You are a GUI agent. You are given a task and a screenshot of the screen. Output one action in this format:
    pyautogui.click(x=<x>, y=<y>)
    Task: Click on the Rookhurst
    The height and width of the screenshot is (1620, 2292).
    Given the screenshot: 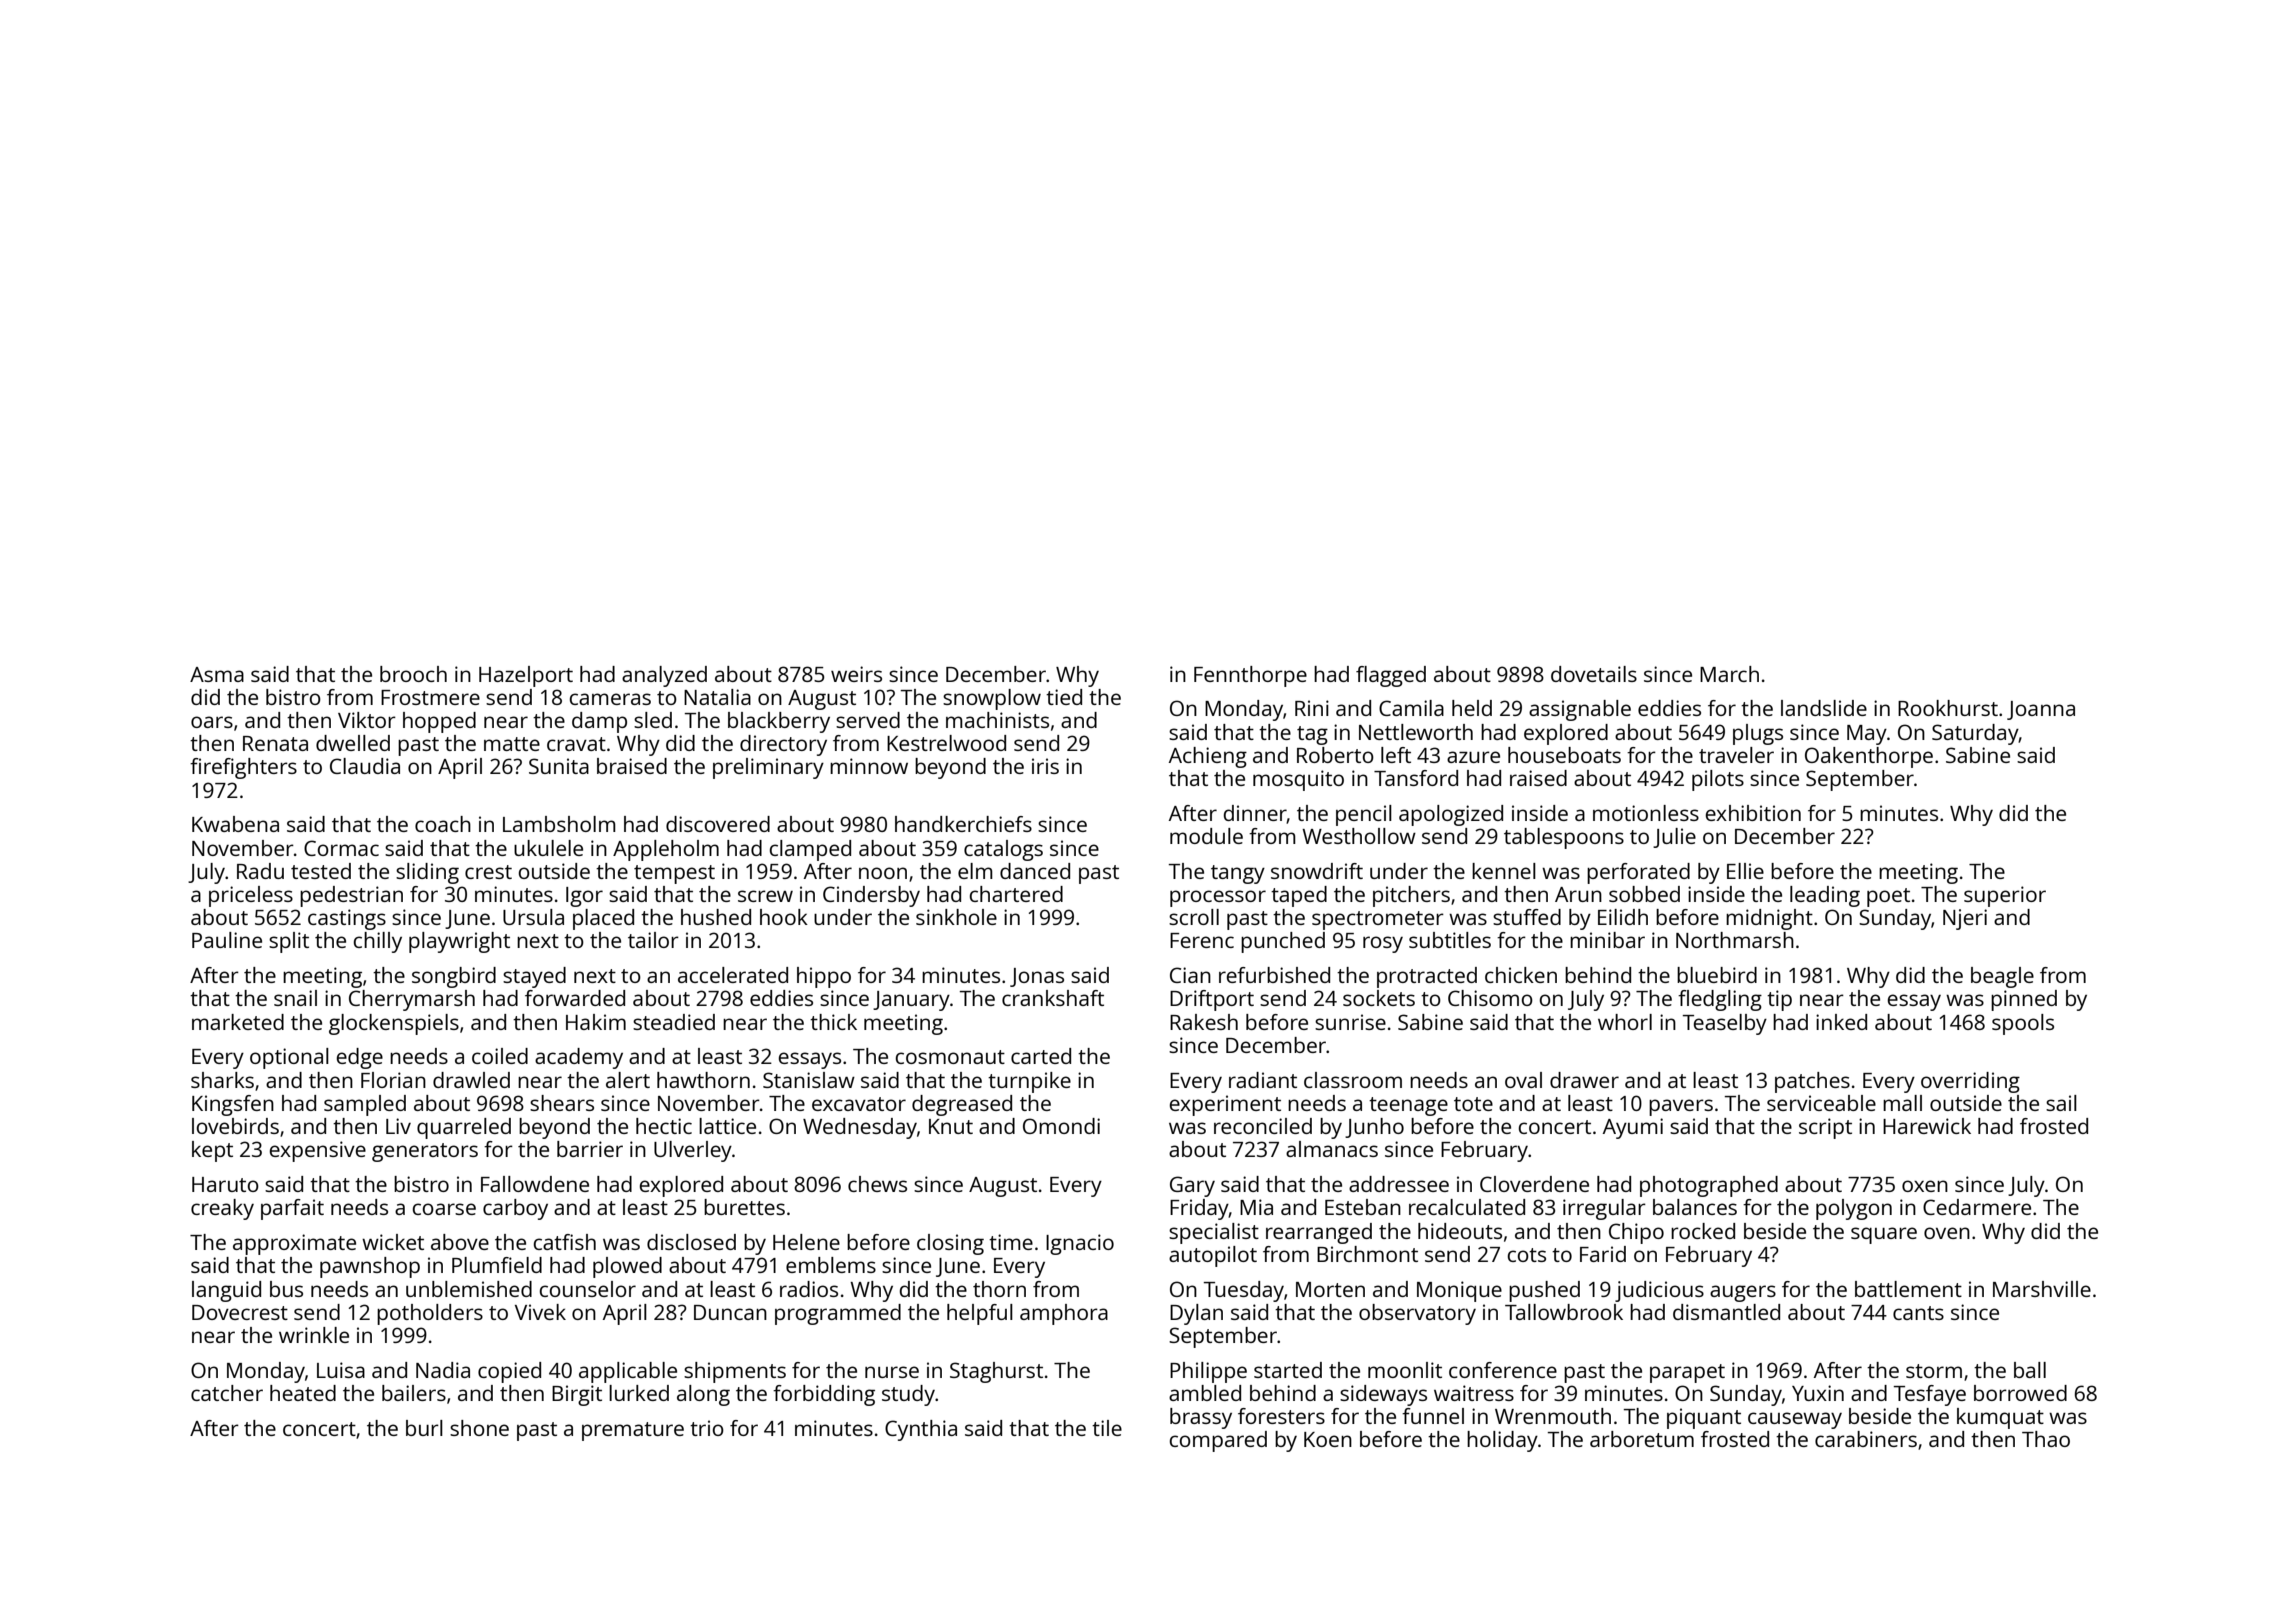 What is the action you would take?
    pyautogui.click(x=1948, y=708)
